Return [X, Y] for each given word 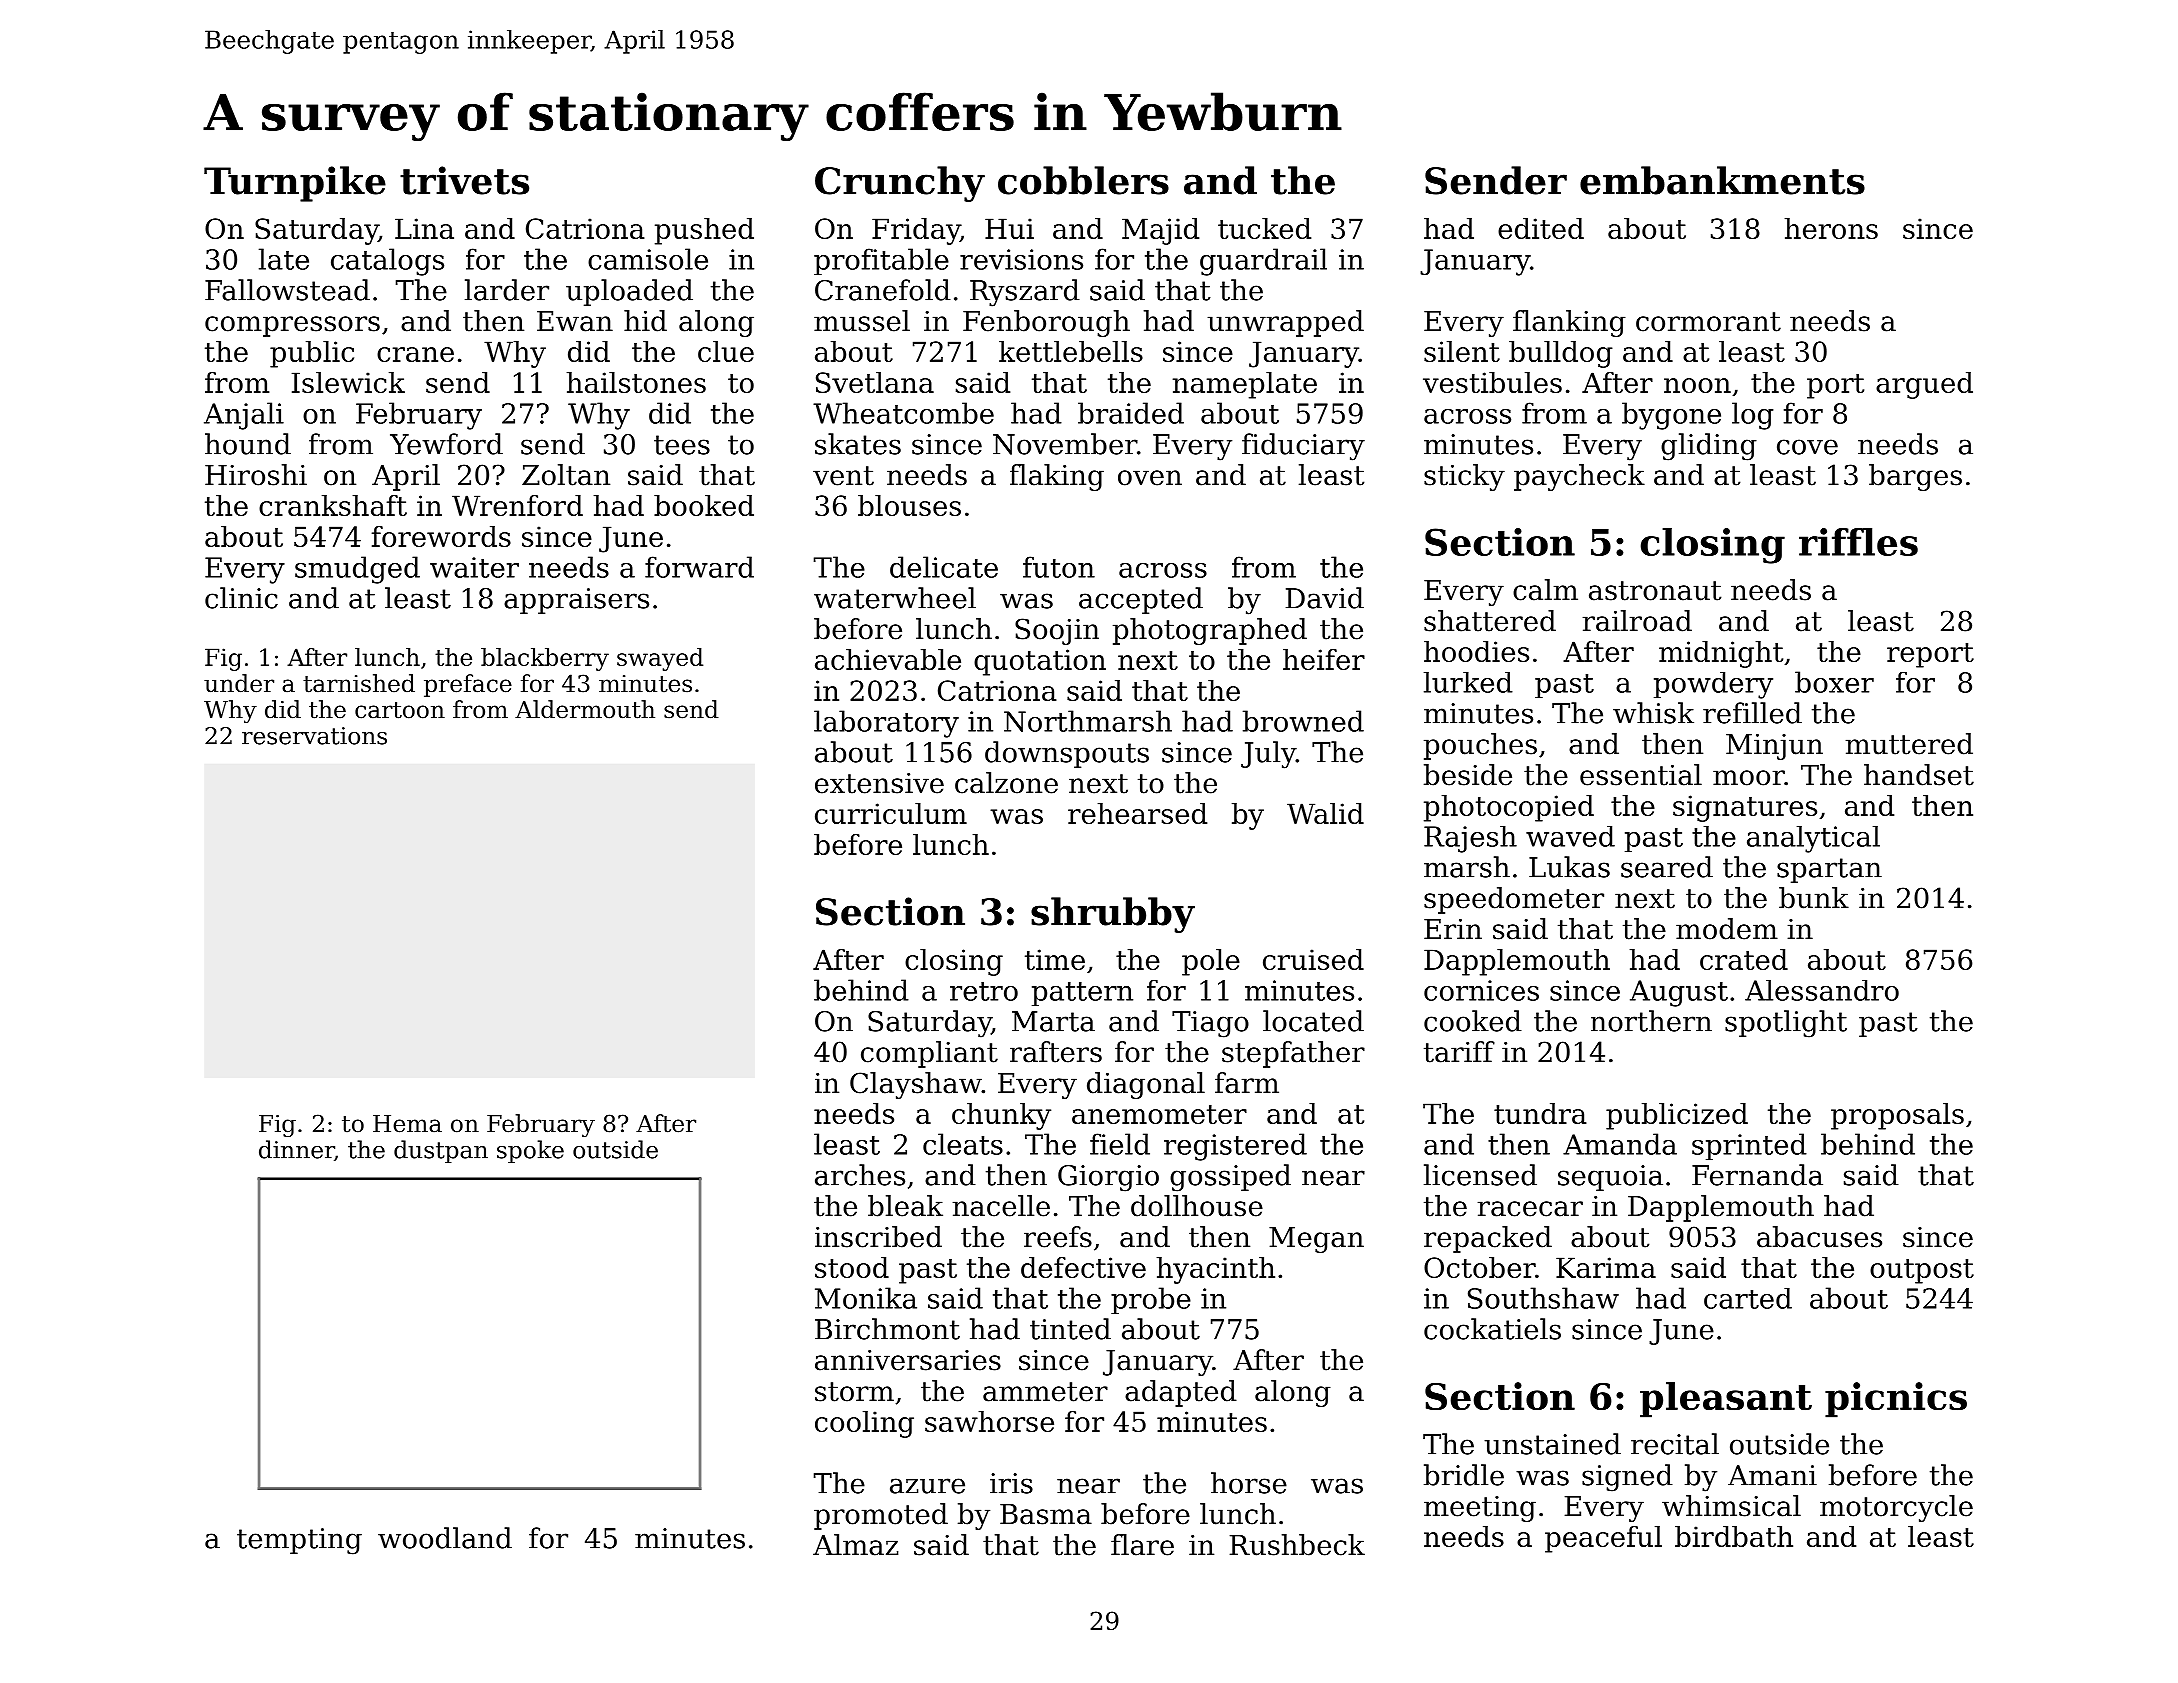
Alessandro [1822, 990]
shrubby [1113, 915]
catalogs [387, 262]
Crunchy [900, 184]
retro [984, 991]
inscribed [878, 1237]
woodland [445, 1538]
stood [852, 1267]
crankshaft [333, 505]
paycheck [1579, 477]
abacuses [1819, 1237]
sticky [1464, 477]
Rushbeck [1297, 1545]
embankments [1722, 180]
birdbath [1734, 1536]
